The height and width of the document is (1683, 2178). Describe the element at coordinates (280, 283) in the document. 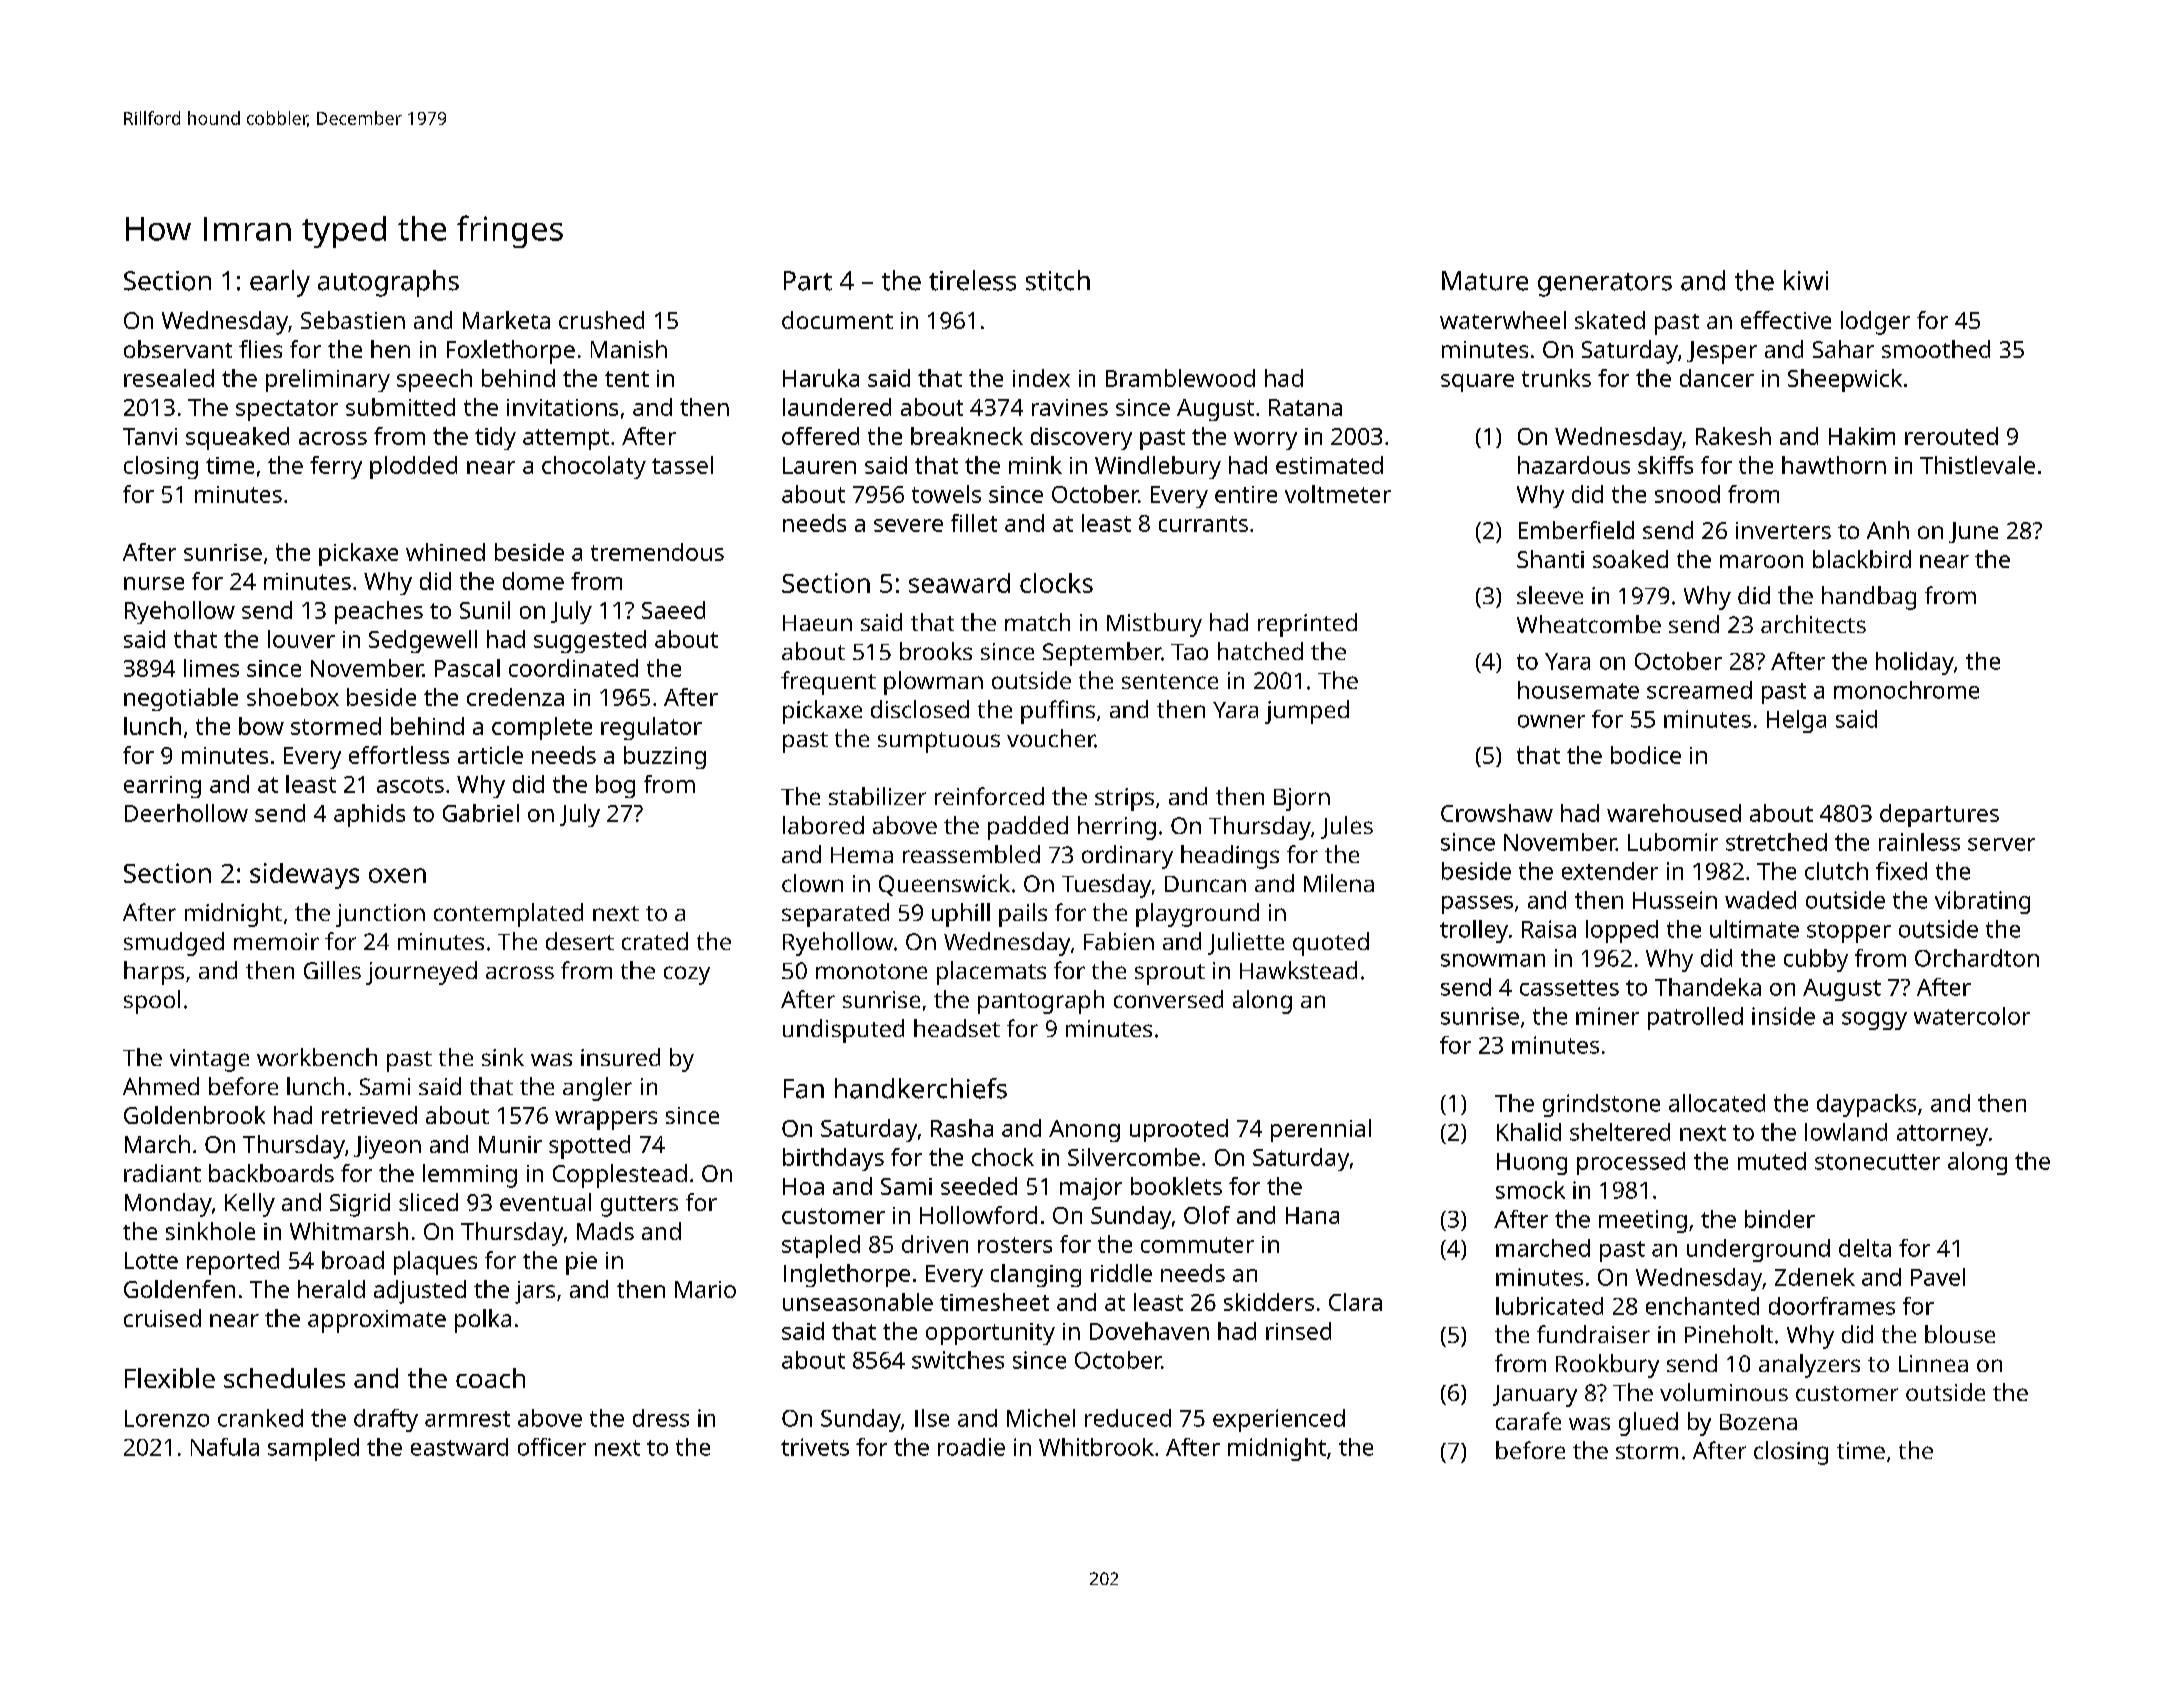

I see `early` at that location.
